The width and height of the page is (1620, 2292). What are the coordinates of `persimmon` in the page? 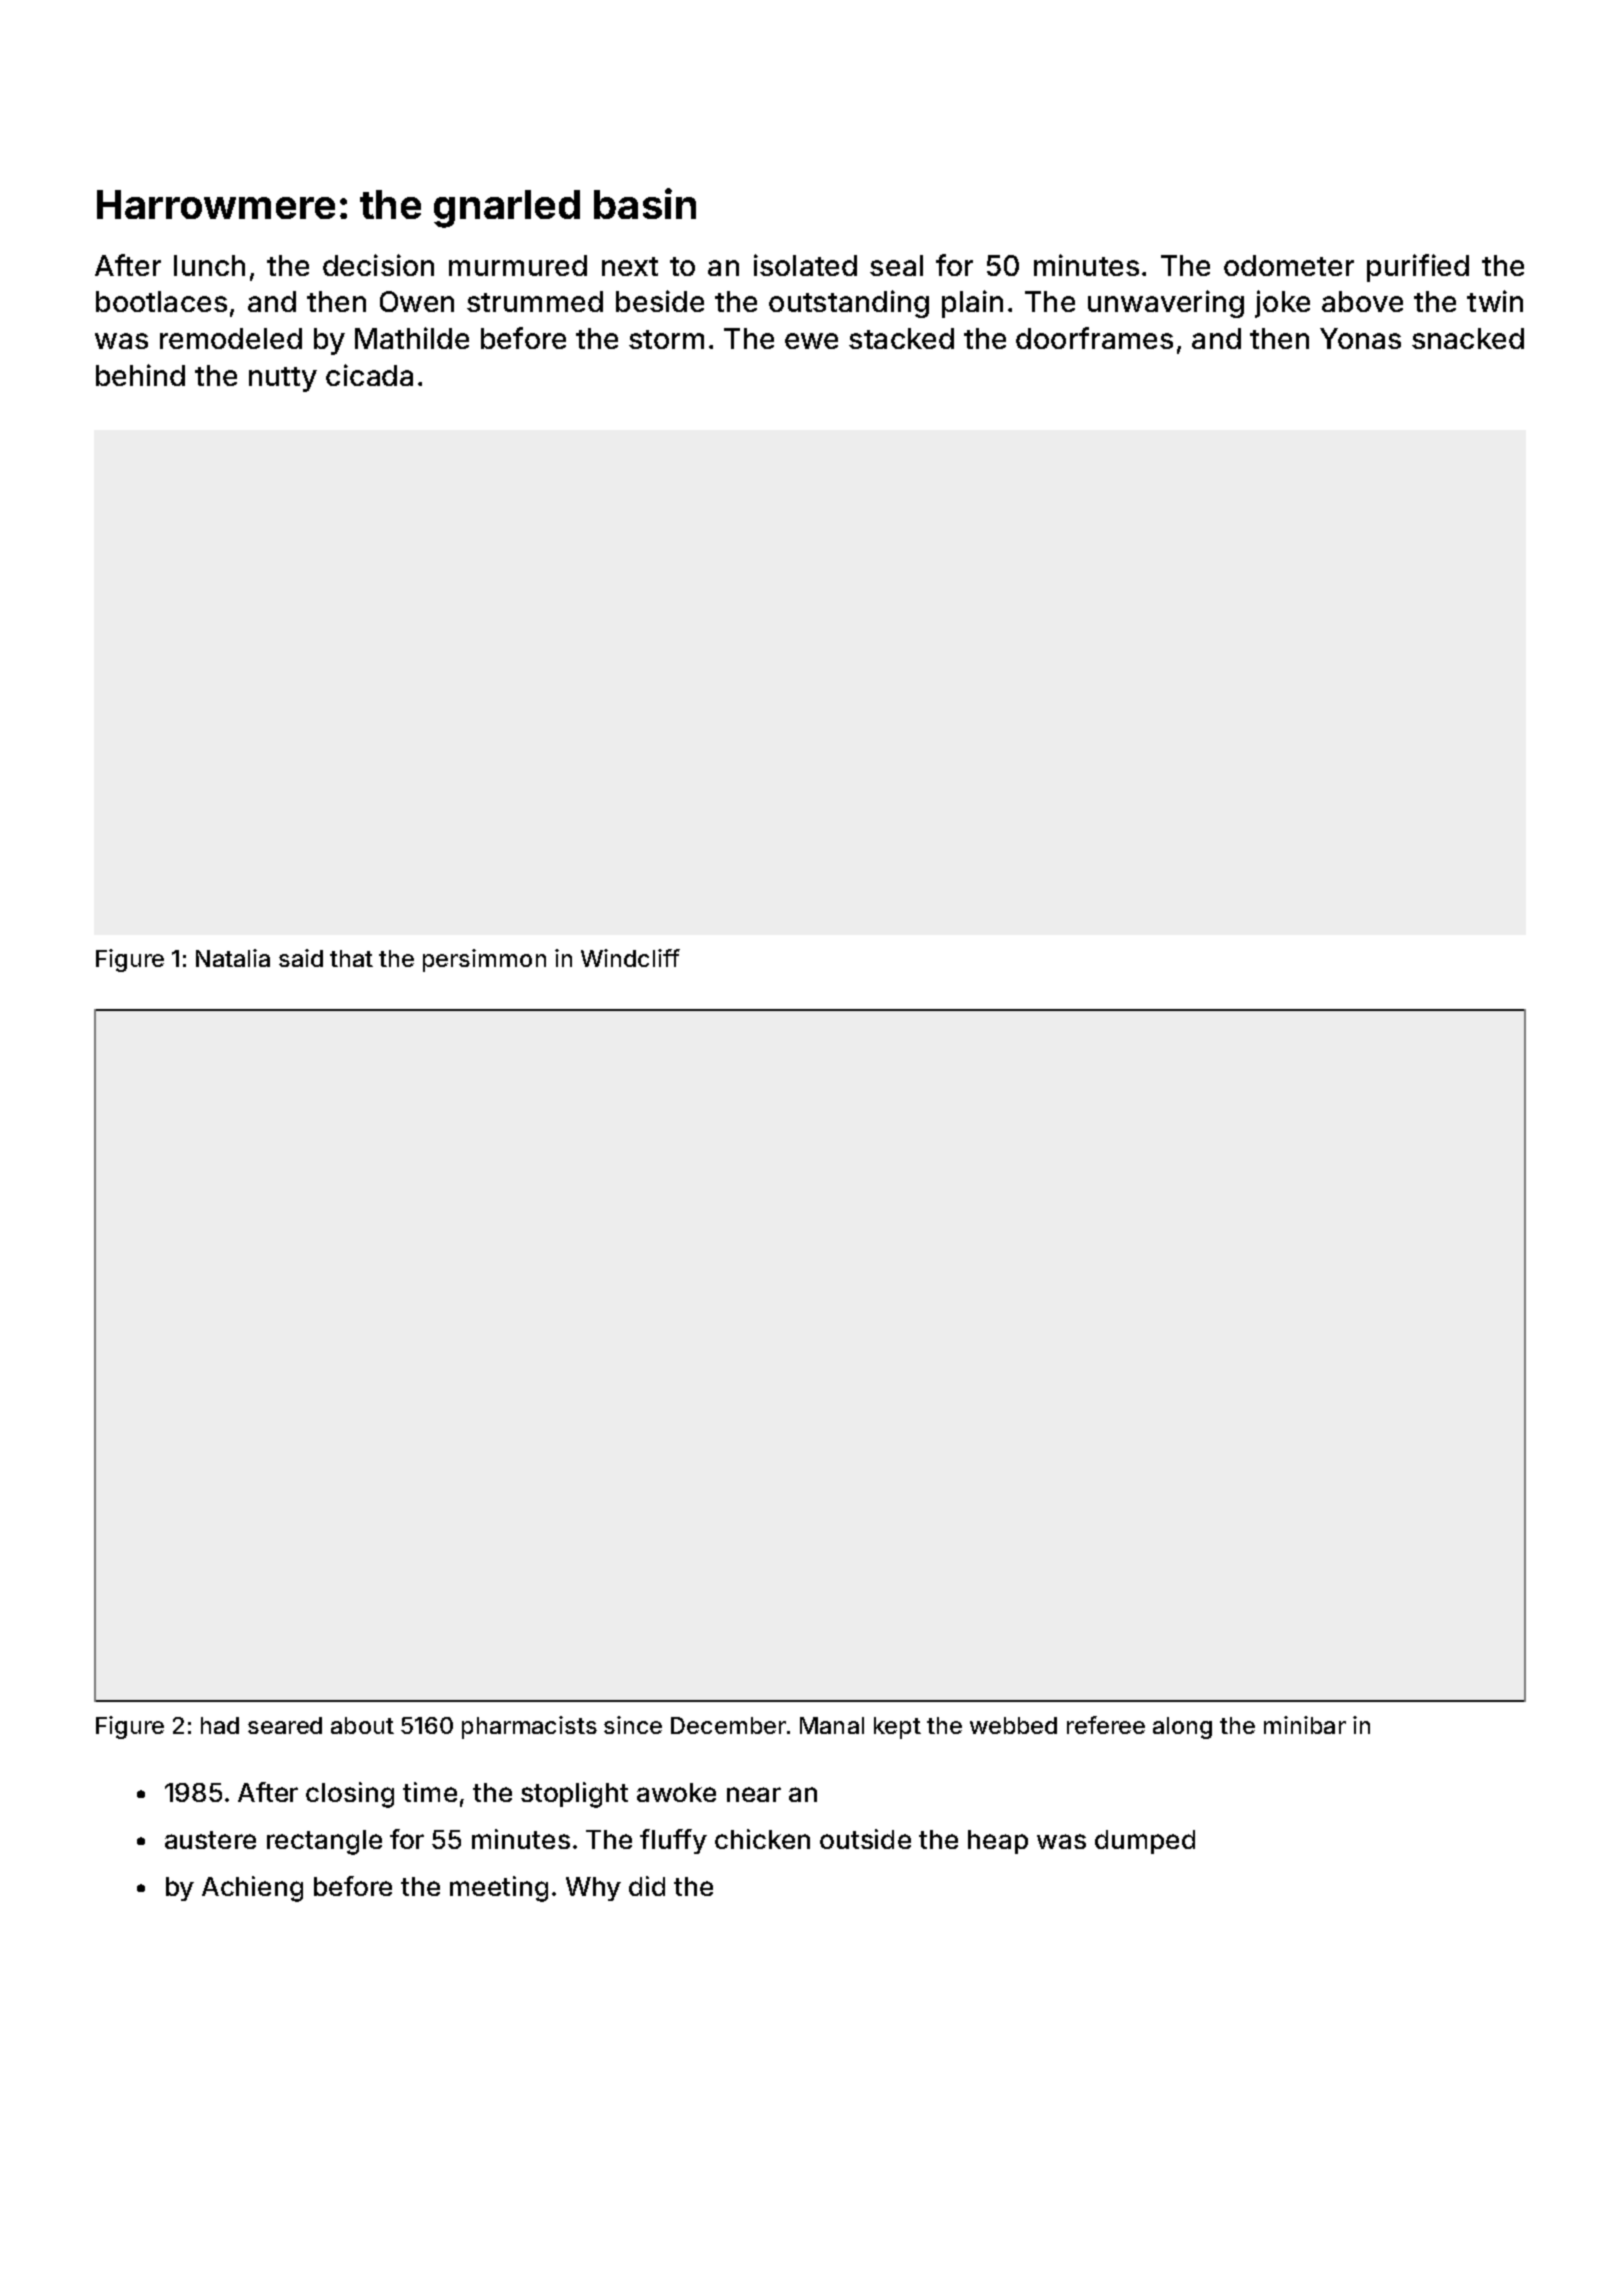 It's located at (484, 960).
